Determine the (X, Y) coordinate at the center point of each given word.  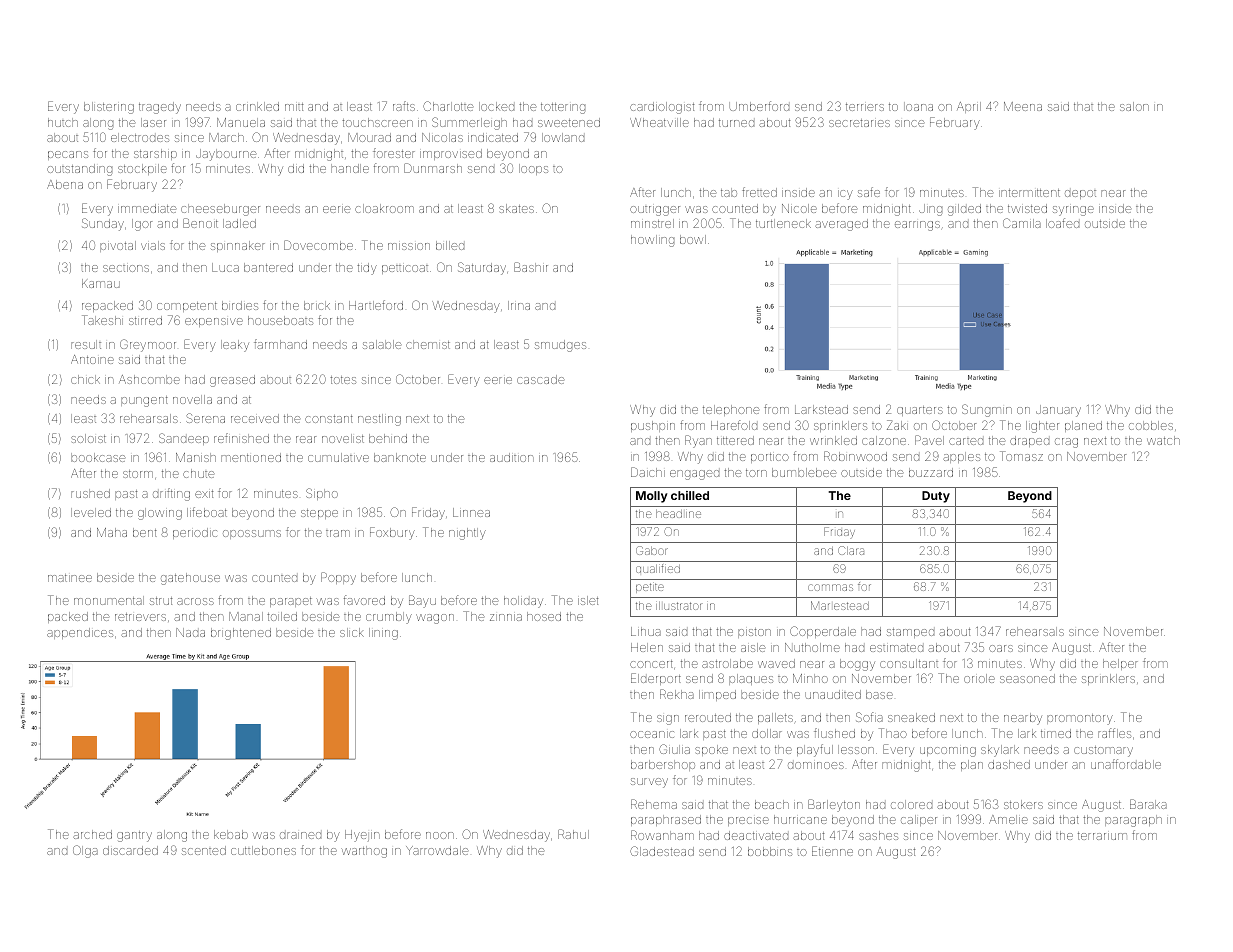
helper (1120, 664)
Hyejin (362, 836)
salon (1134, 106)
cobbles (1151, 425)
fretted (759, 192)
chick (85, 379)
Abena (65, 184)
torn (756, 473)
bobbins (770, 851)
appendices (80, 633)
